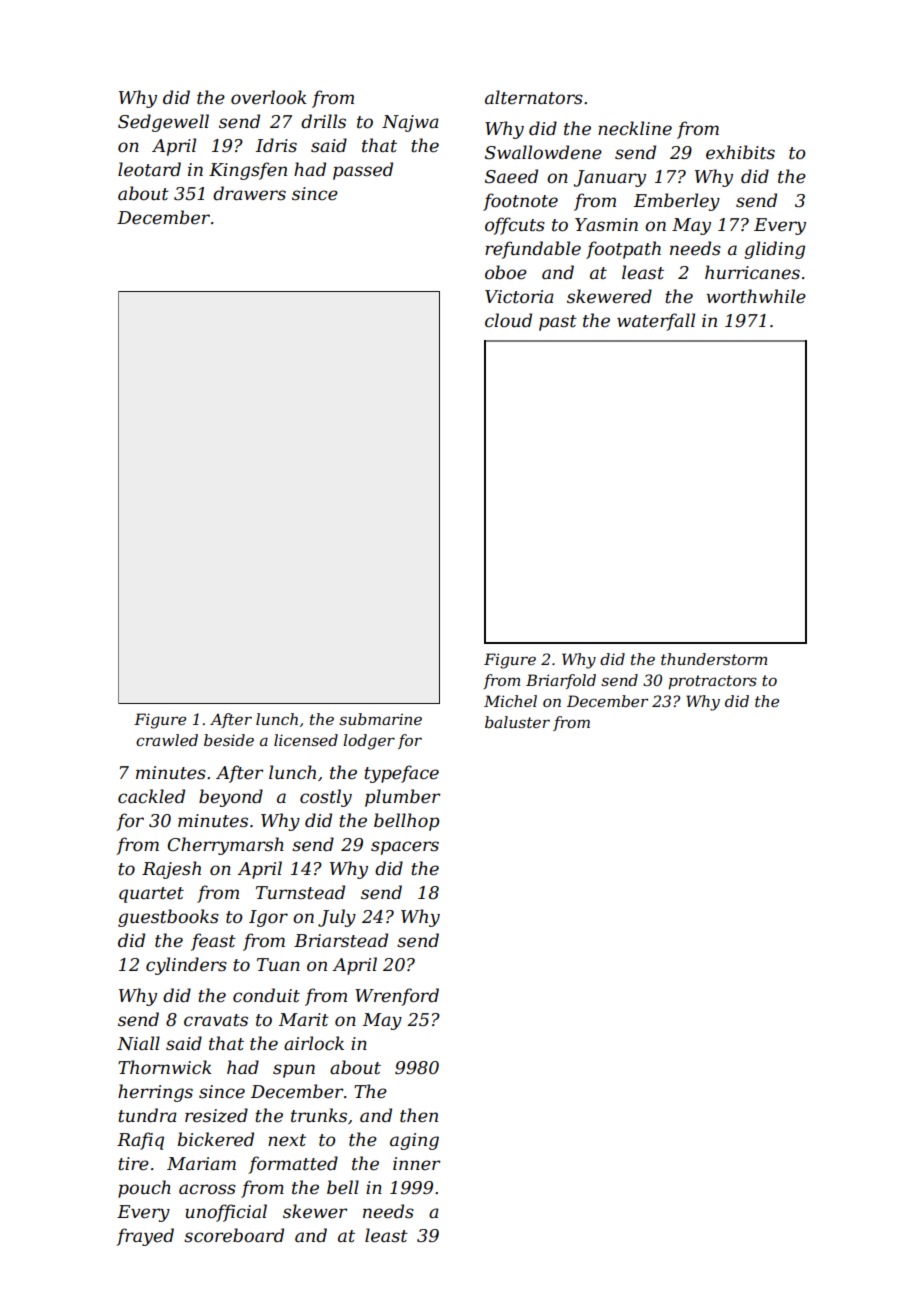 This screenshot has height=1314, width=924. Describe the element at coordinates (714, 659) in the screenshot. I see `thunderstorm` at that location.
